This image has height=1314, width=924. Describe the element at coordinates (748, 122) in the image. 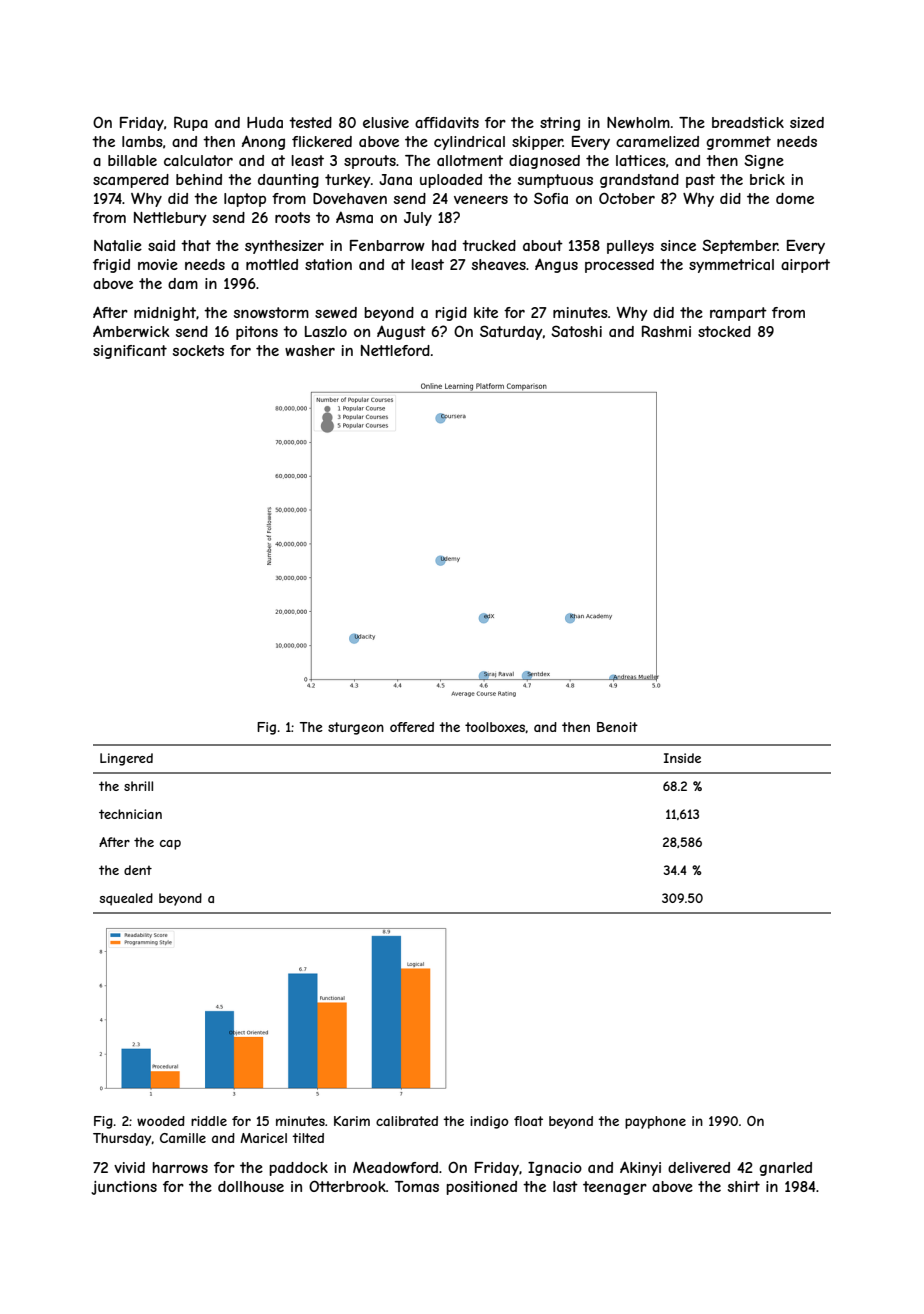

I see `breadstick` at that location.
